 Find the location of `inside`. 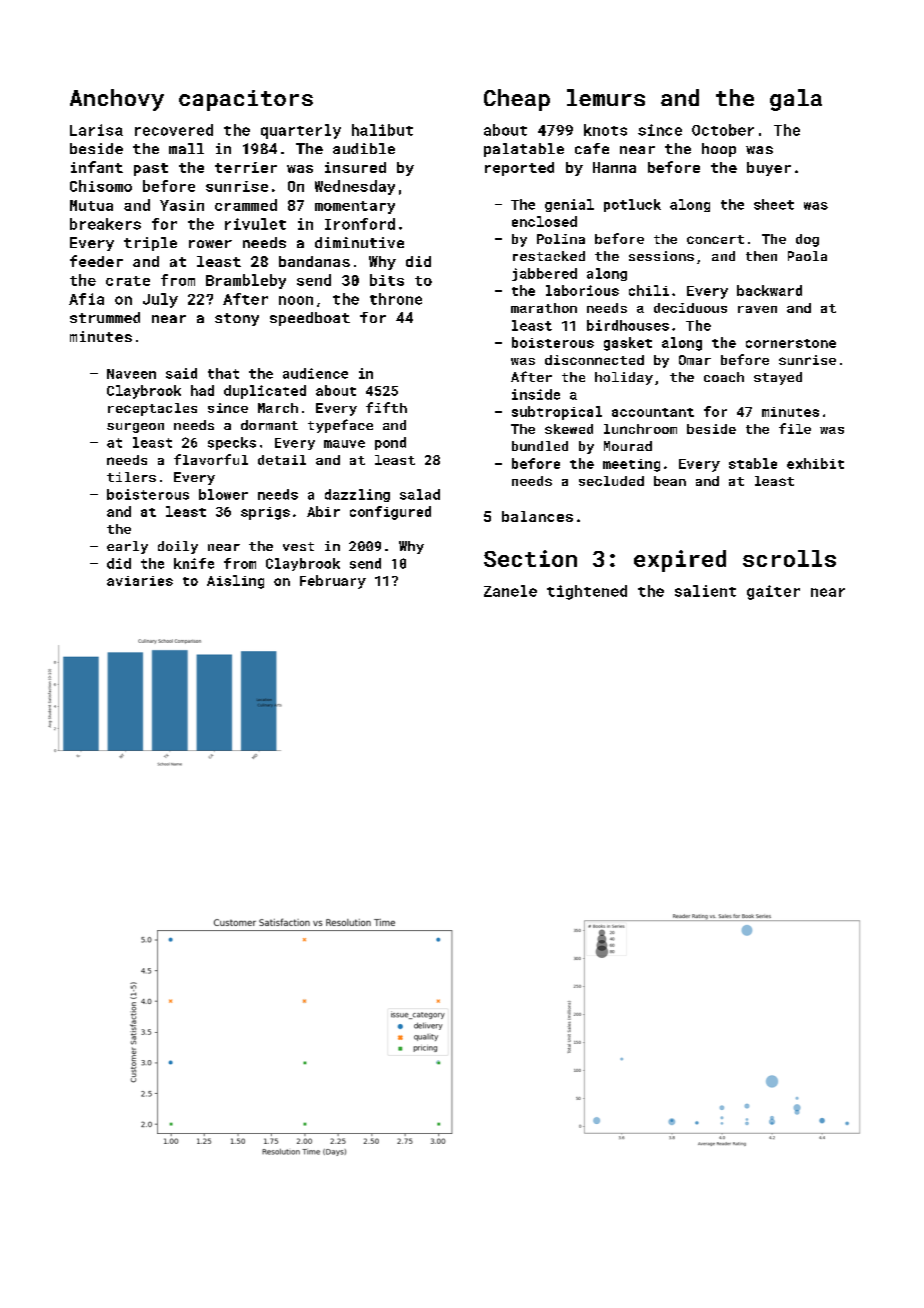

inside is located at coordinates (536, 394).
